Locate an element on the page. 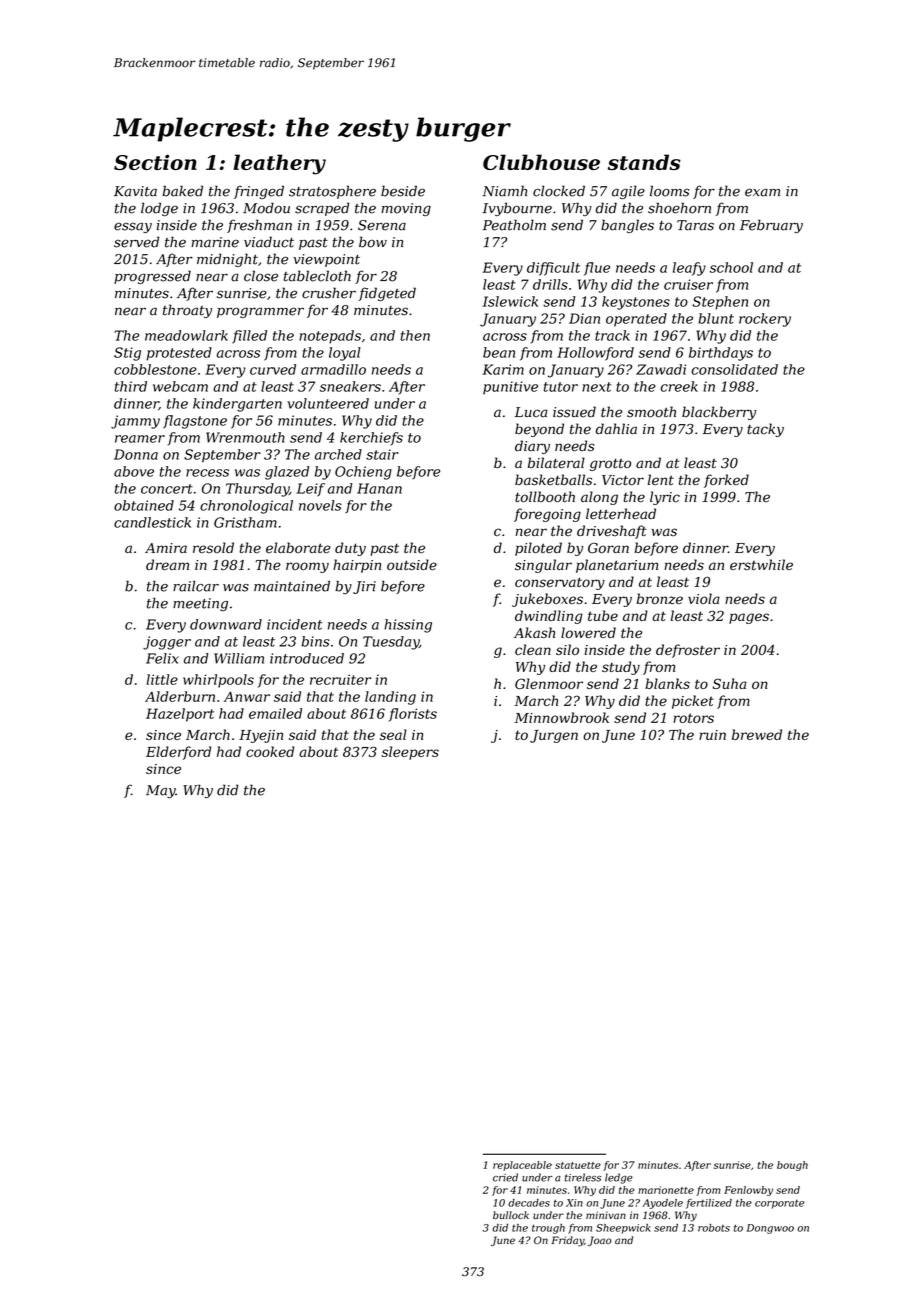 The width and height of the image is (924, 1308). jogger is located at coordinates (167, 643).
